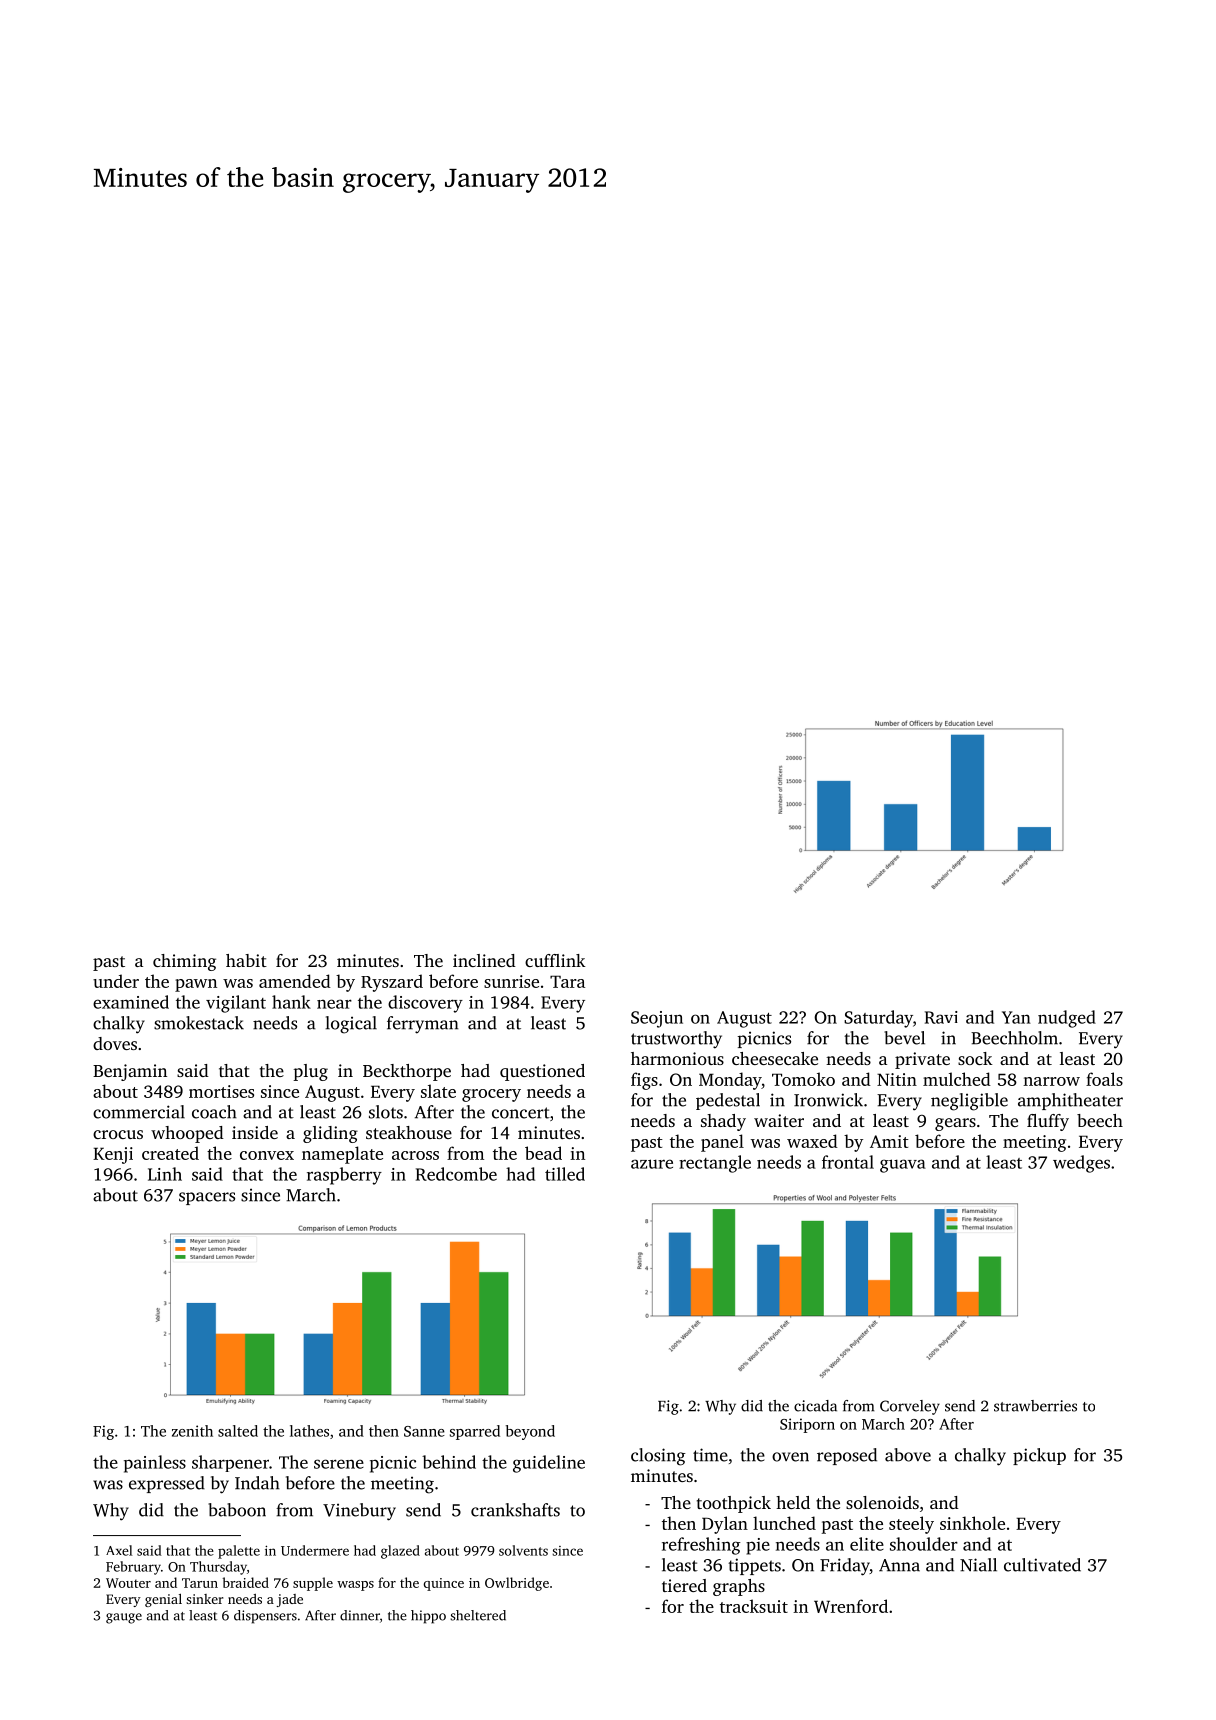 The height and width of the document is (1720, 1216). What do you see at coordinates (543, 1153) in the document?
I see `bead` at bounding box center [543, 1153].
